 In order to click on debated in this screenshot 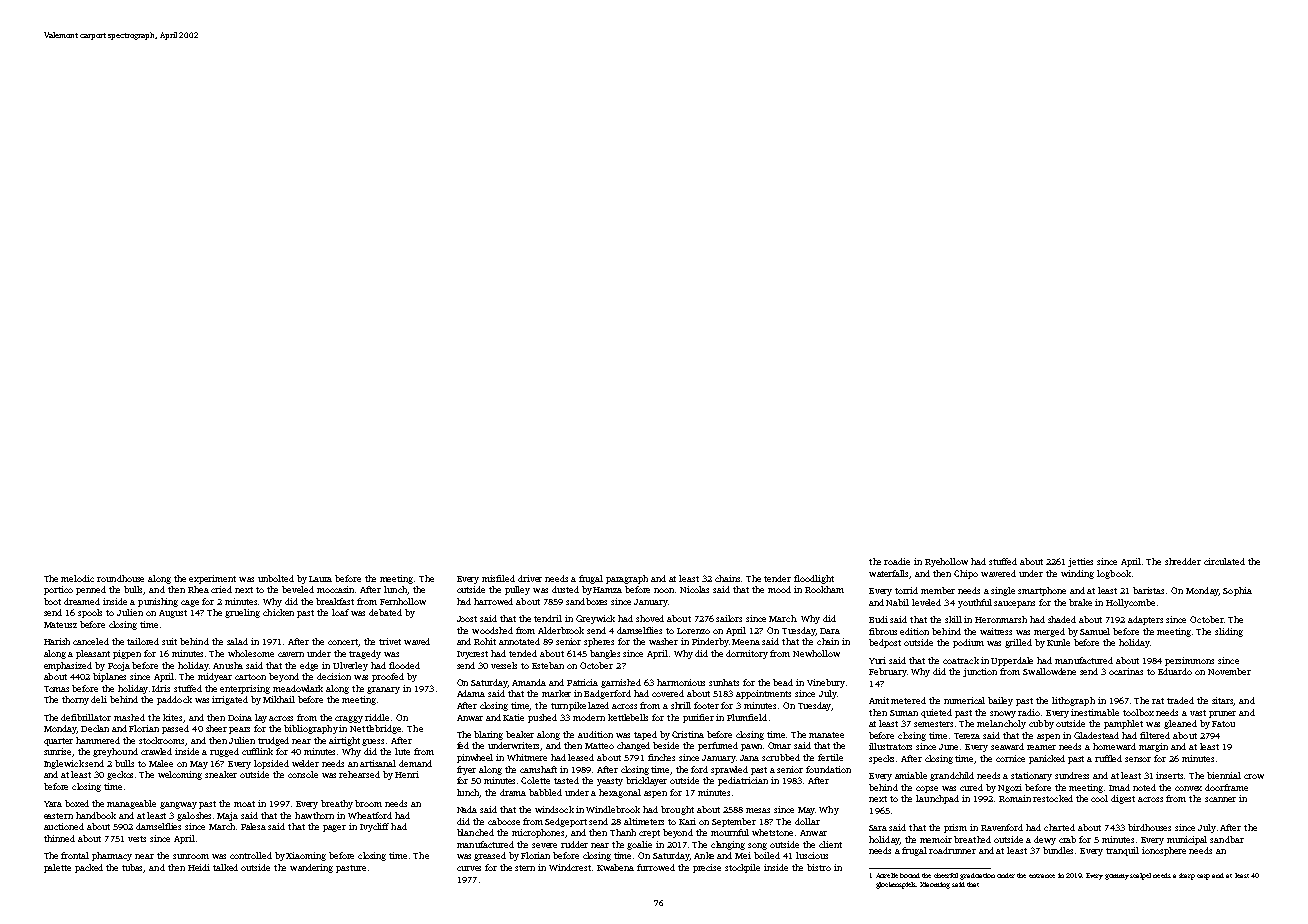, I will do `click(385, 612)`.
